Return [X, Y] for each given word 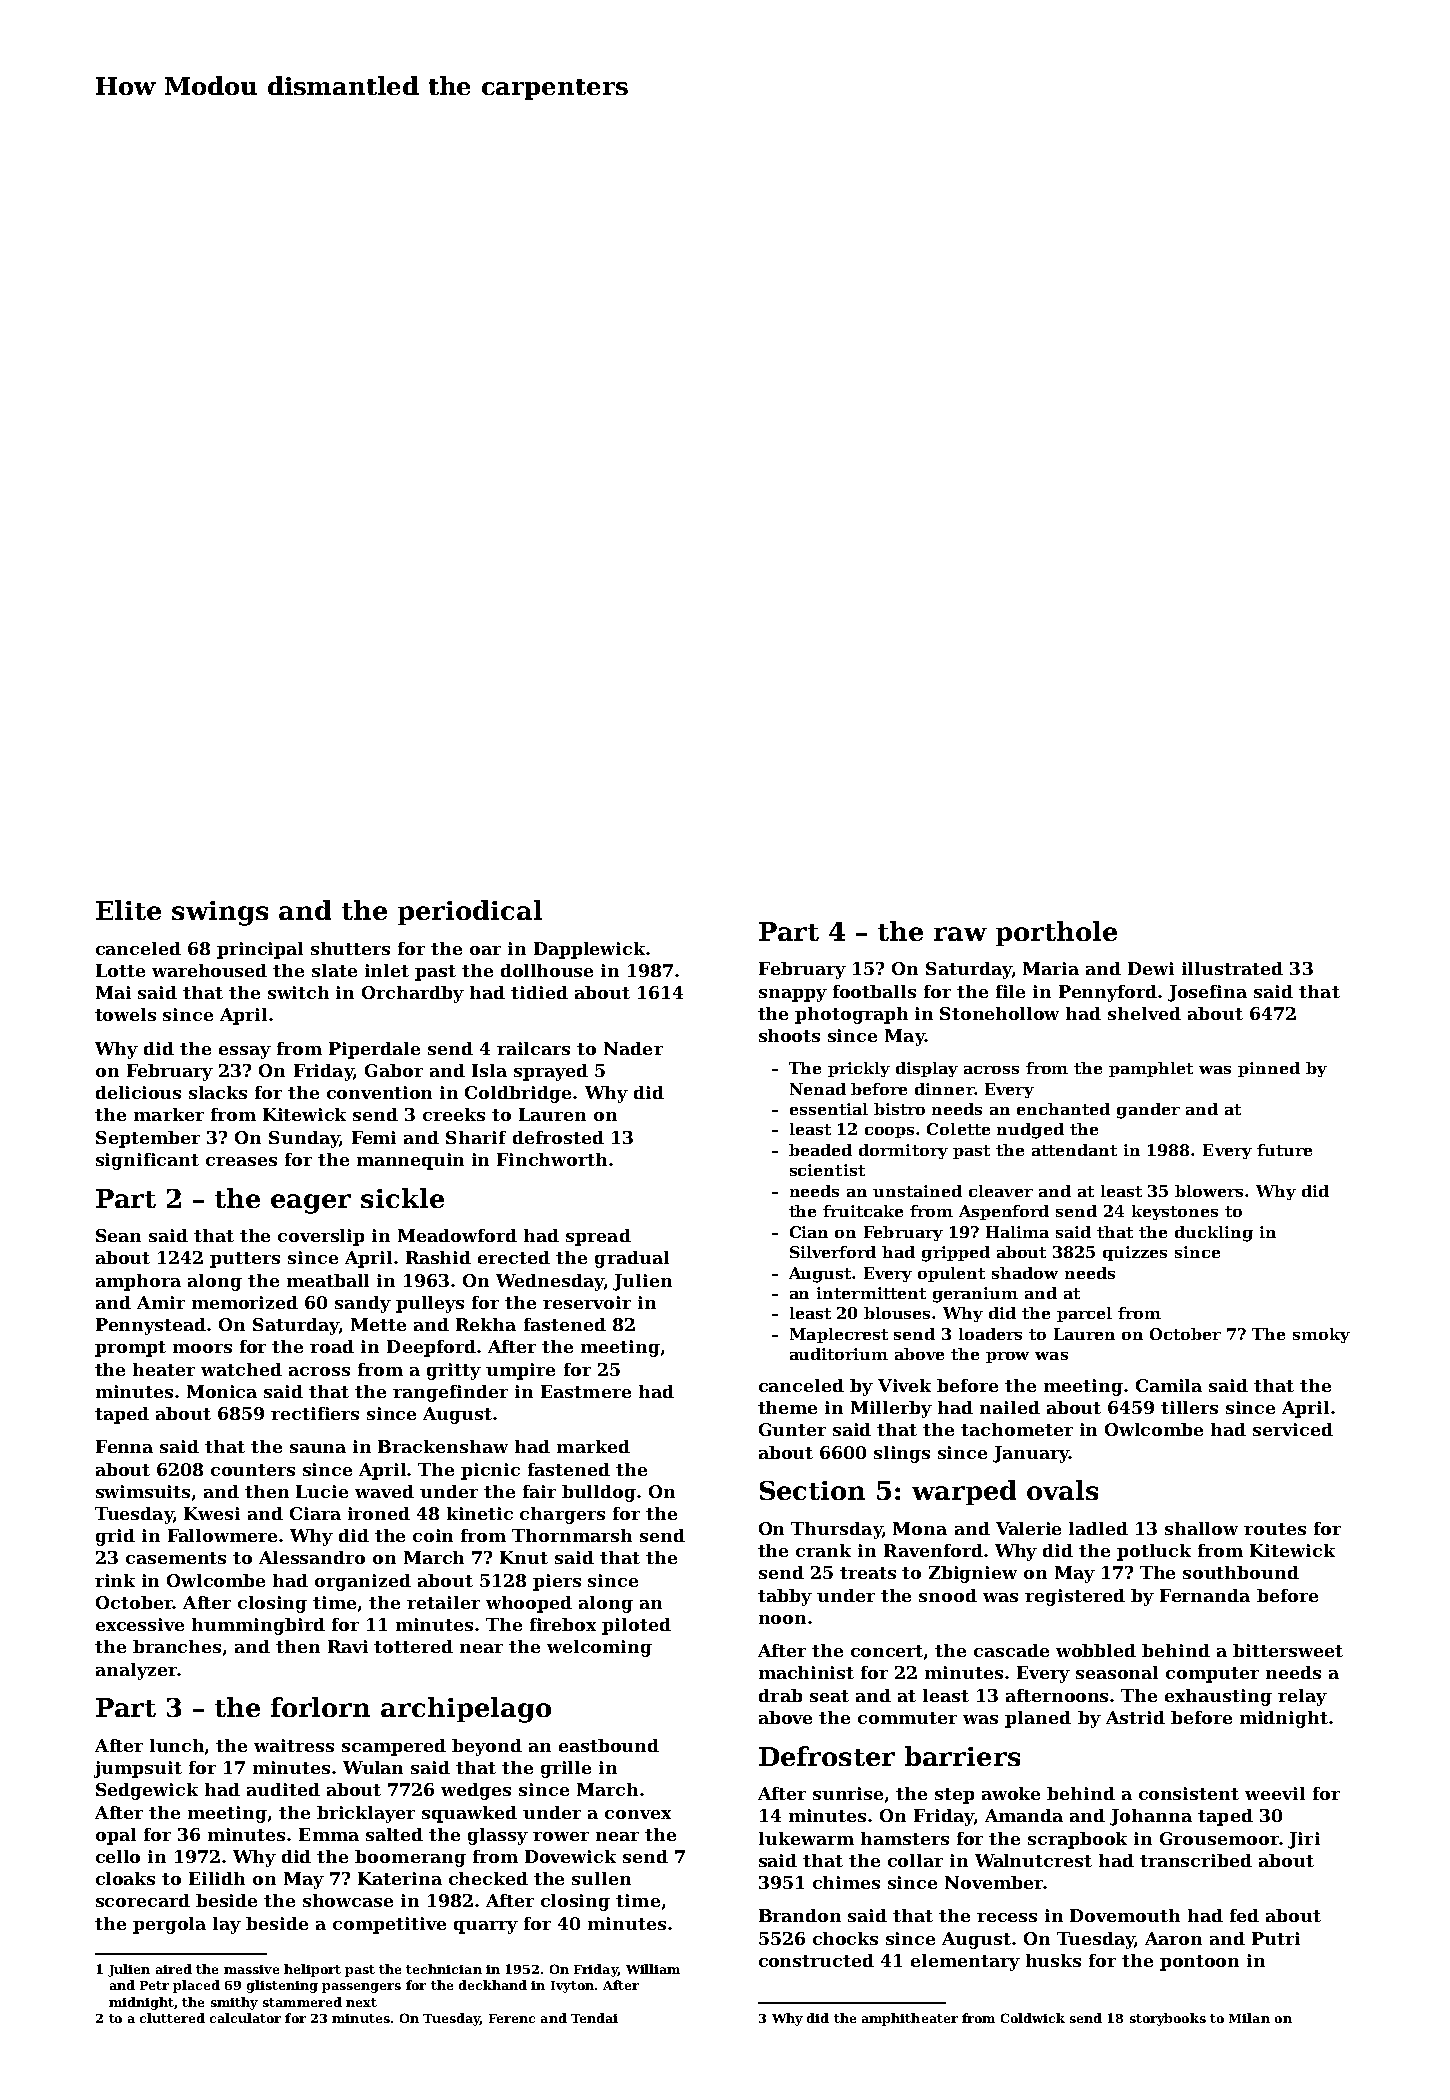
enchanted [1063, 1109]
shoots [789, 1035]
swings [220, 913]
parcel [1084, 1314]
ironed [379, 1513]
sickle [402, 1198]
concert [887, 1651]
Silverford [833, 1252]
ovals [1062, 1490]
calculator [245, 2018]
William [653, 1969]
